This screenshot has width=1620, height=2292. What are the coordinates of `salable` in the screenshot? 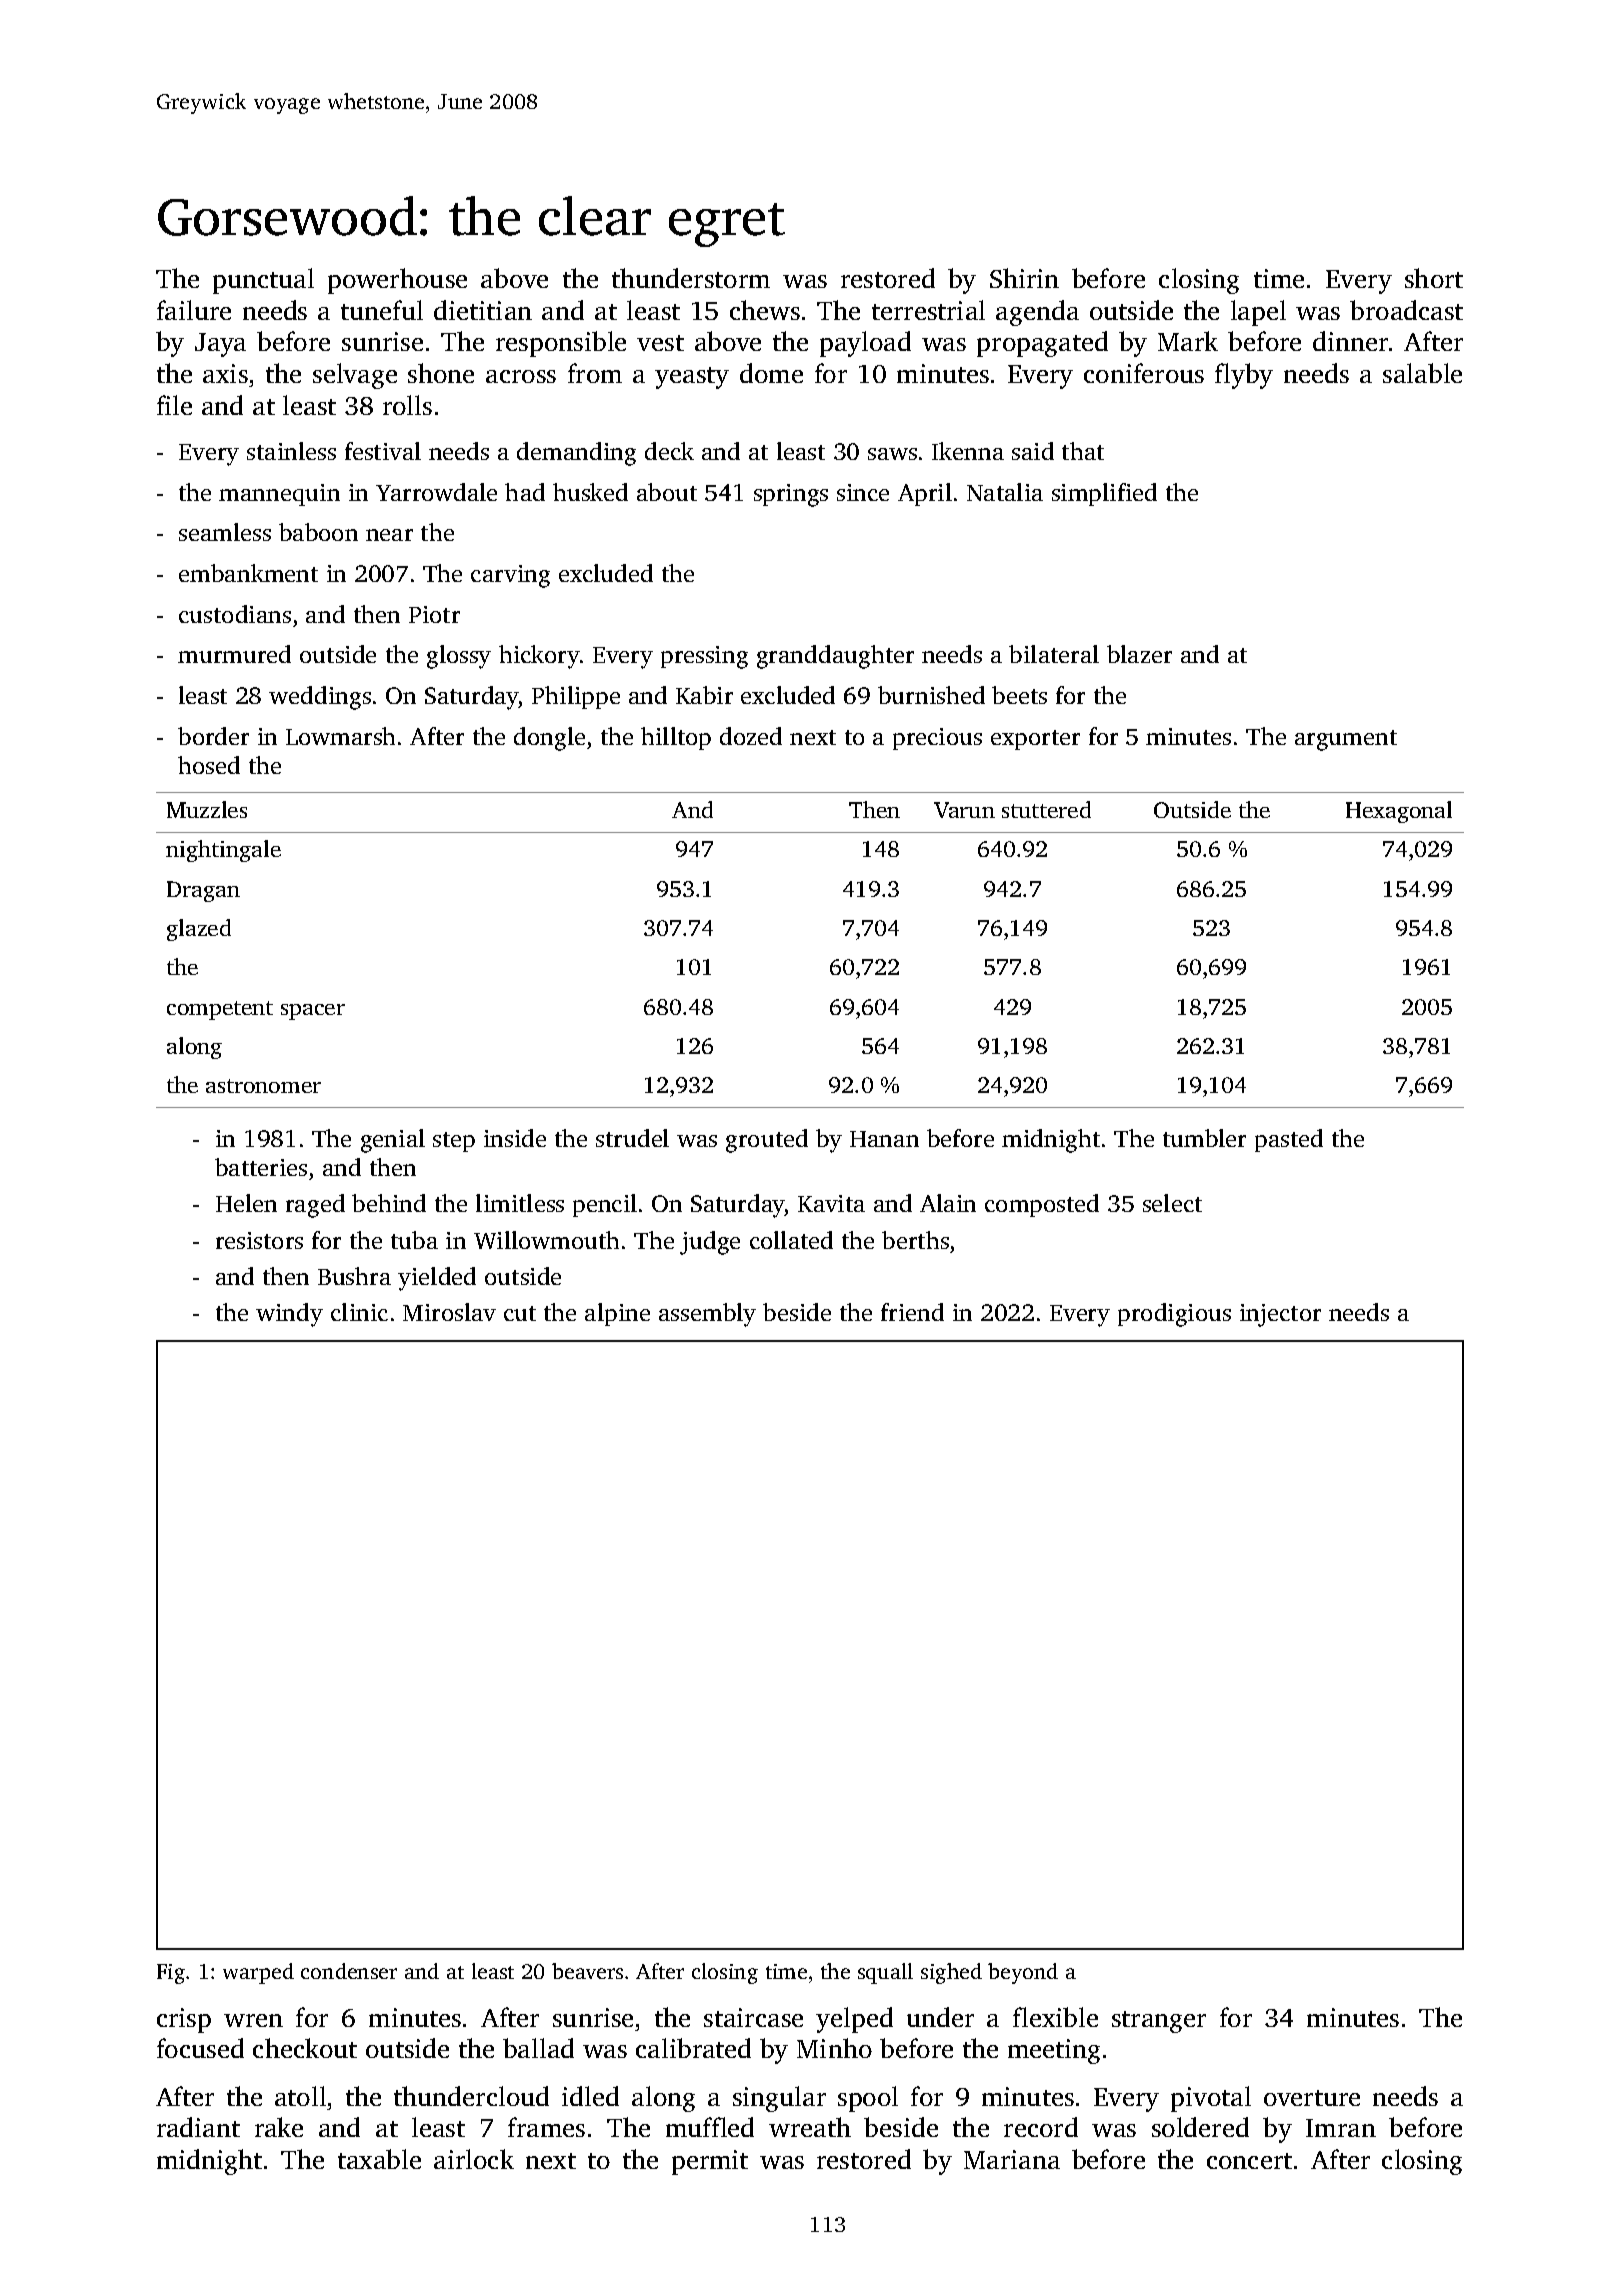 It's located at (1422, 373).
